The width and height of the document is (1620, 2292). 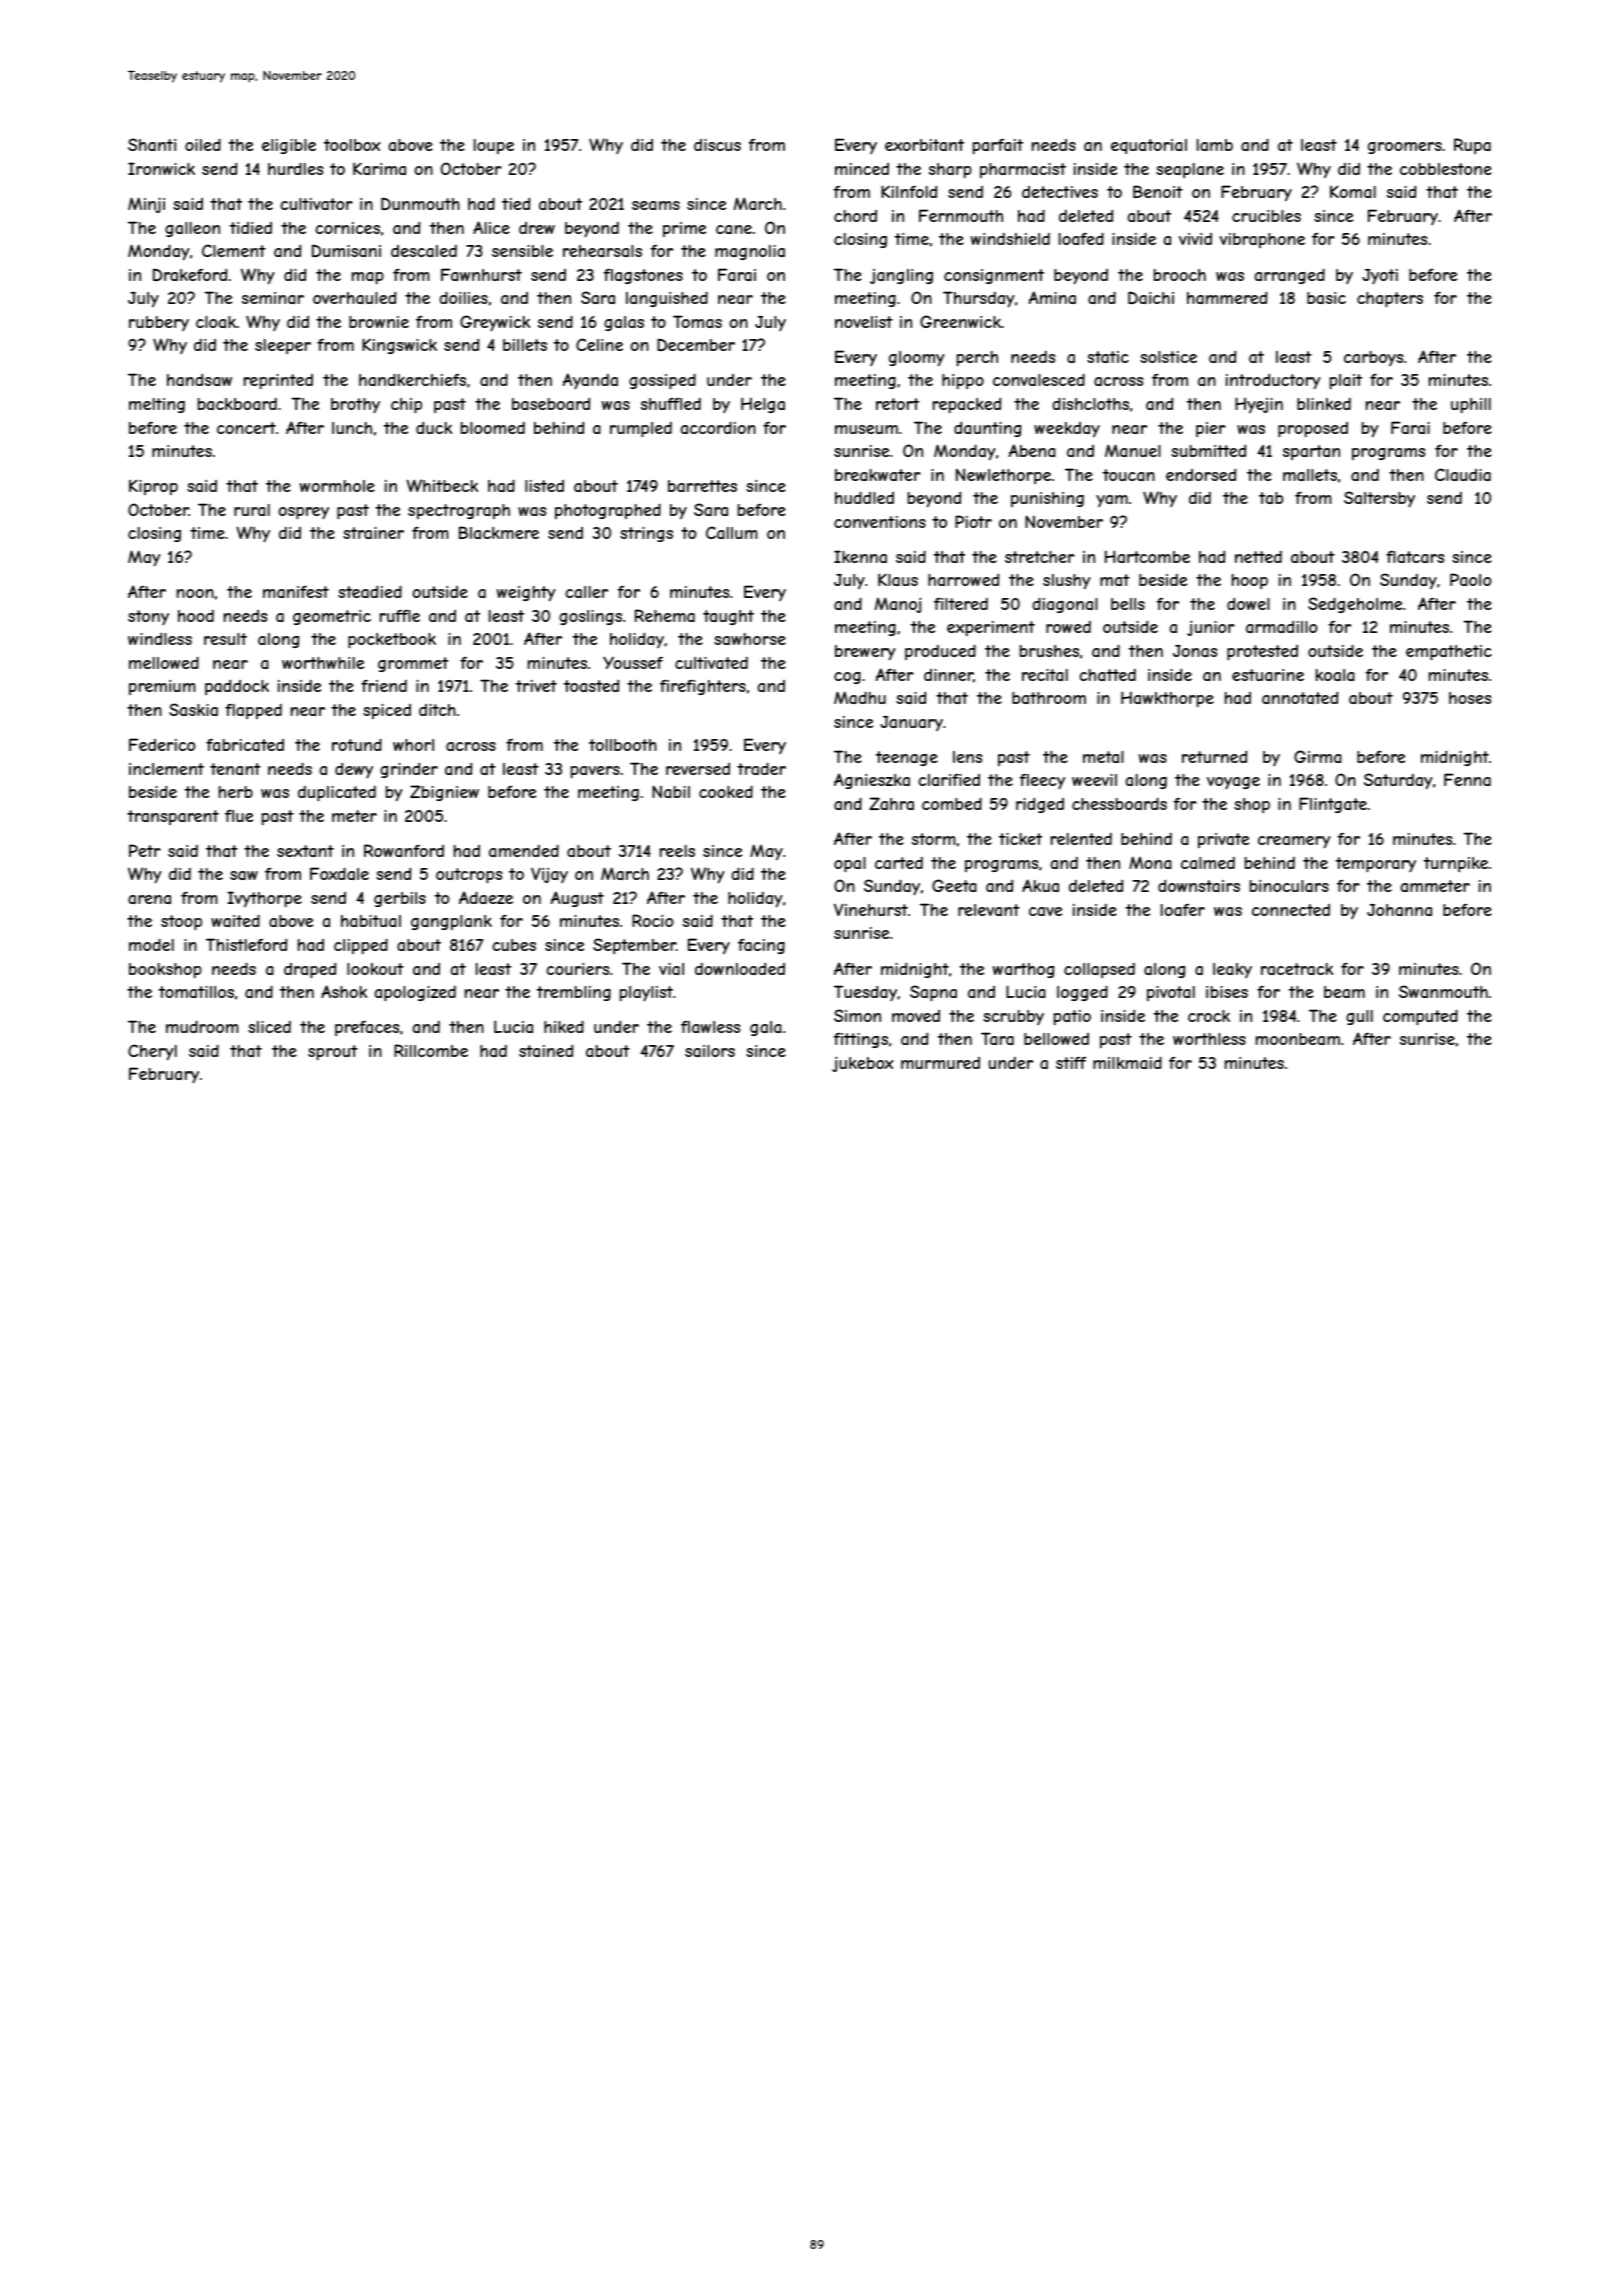 I want to click on huddled, so click(x=864, y=497).
